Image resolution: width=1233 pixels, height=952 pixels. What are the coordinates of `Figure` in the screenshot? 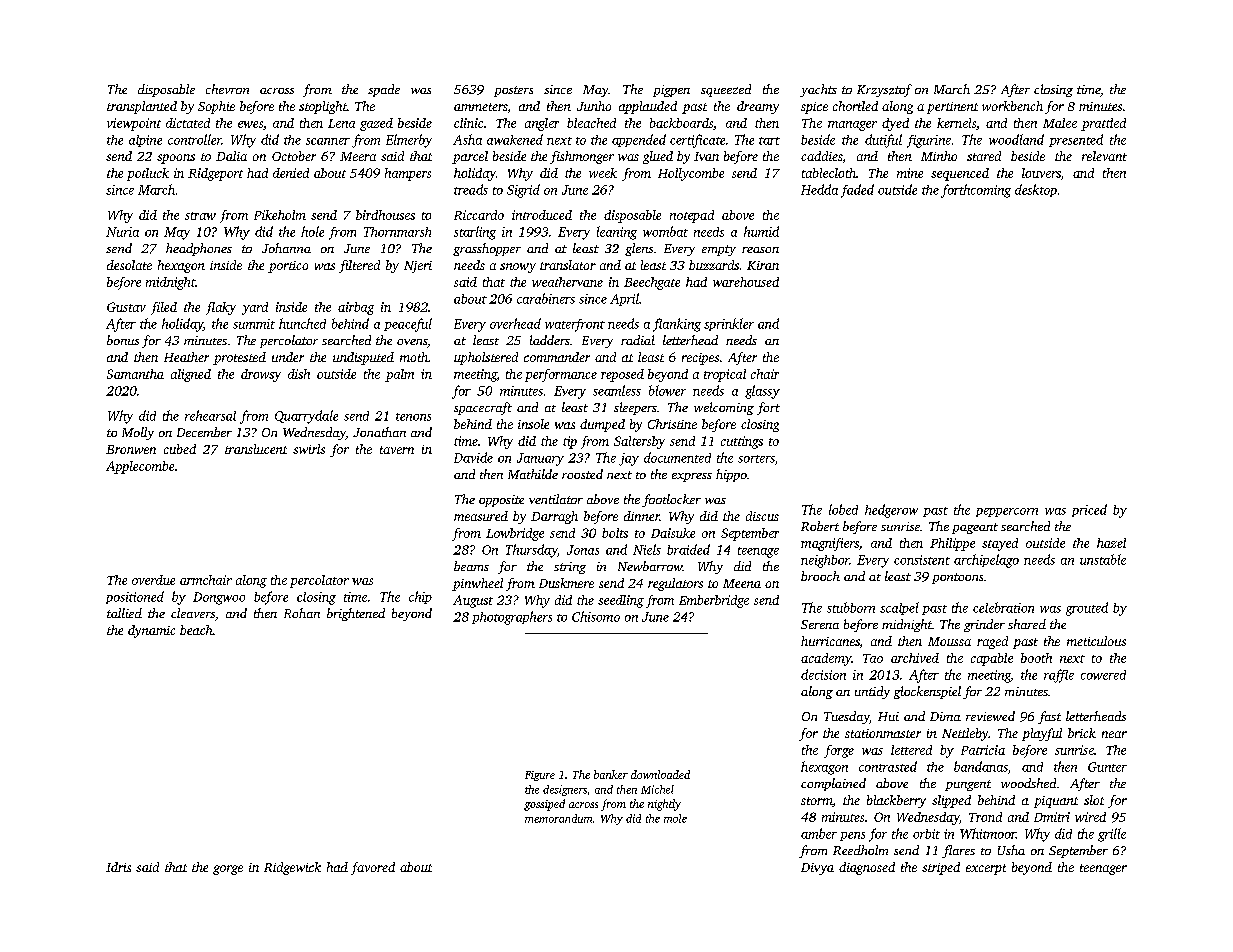 It's located at (540, 776).
